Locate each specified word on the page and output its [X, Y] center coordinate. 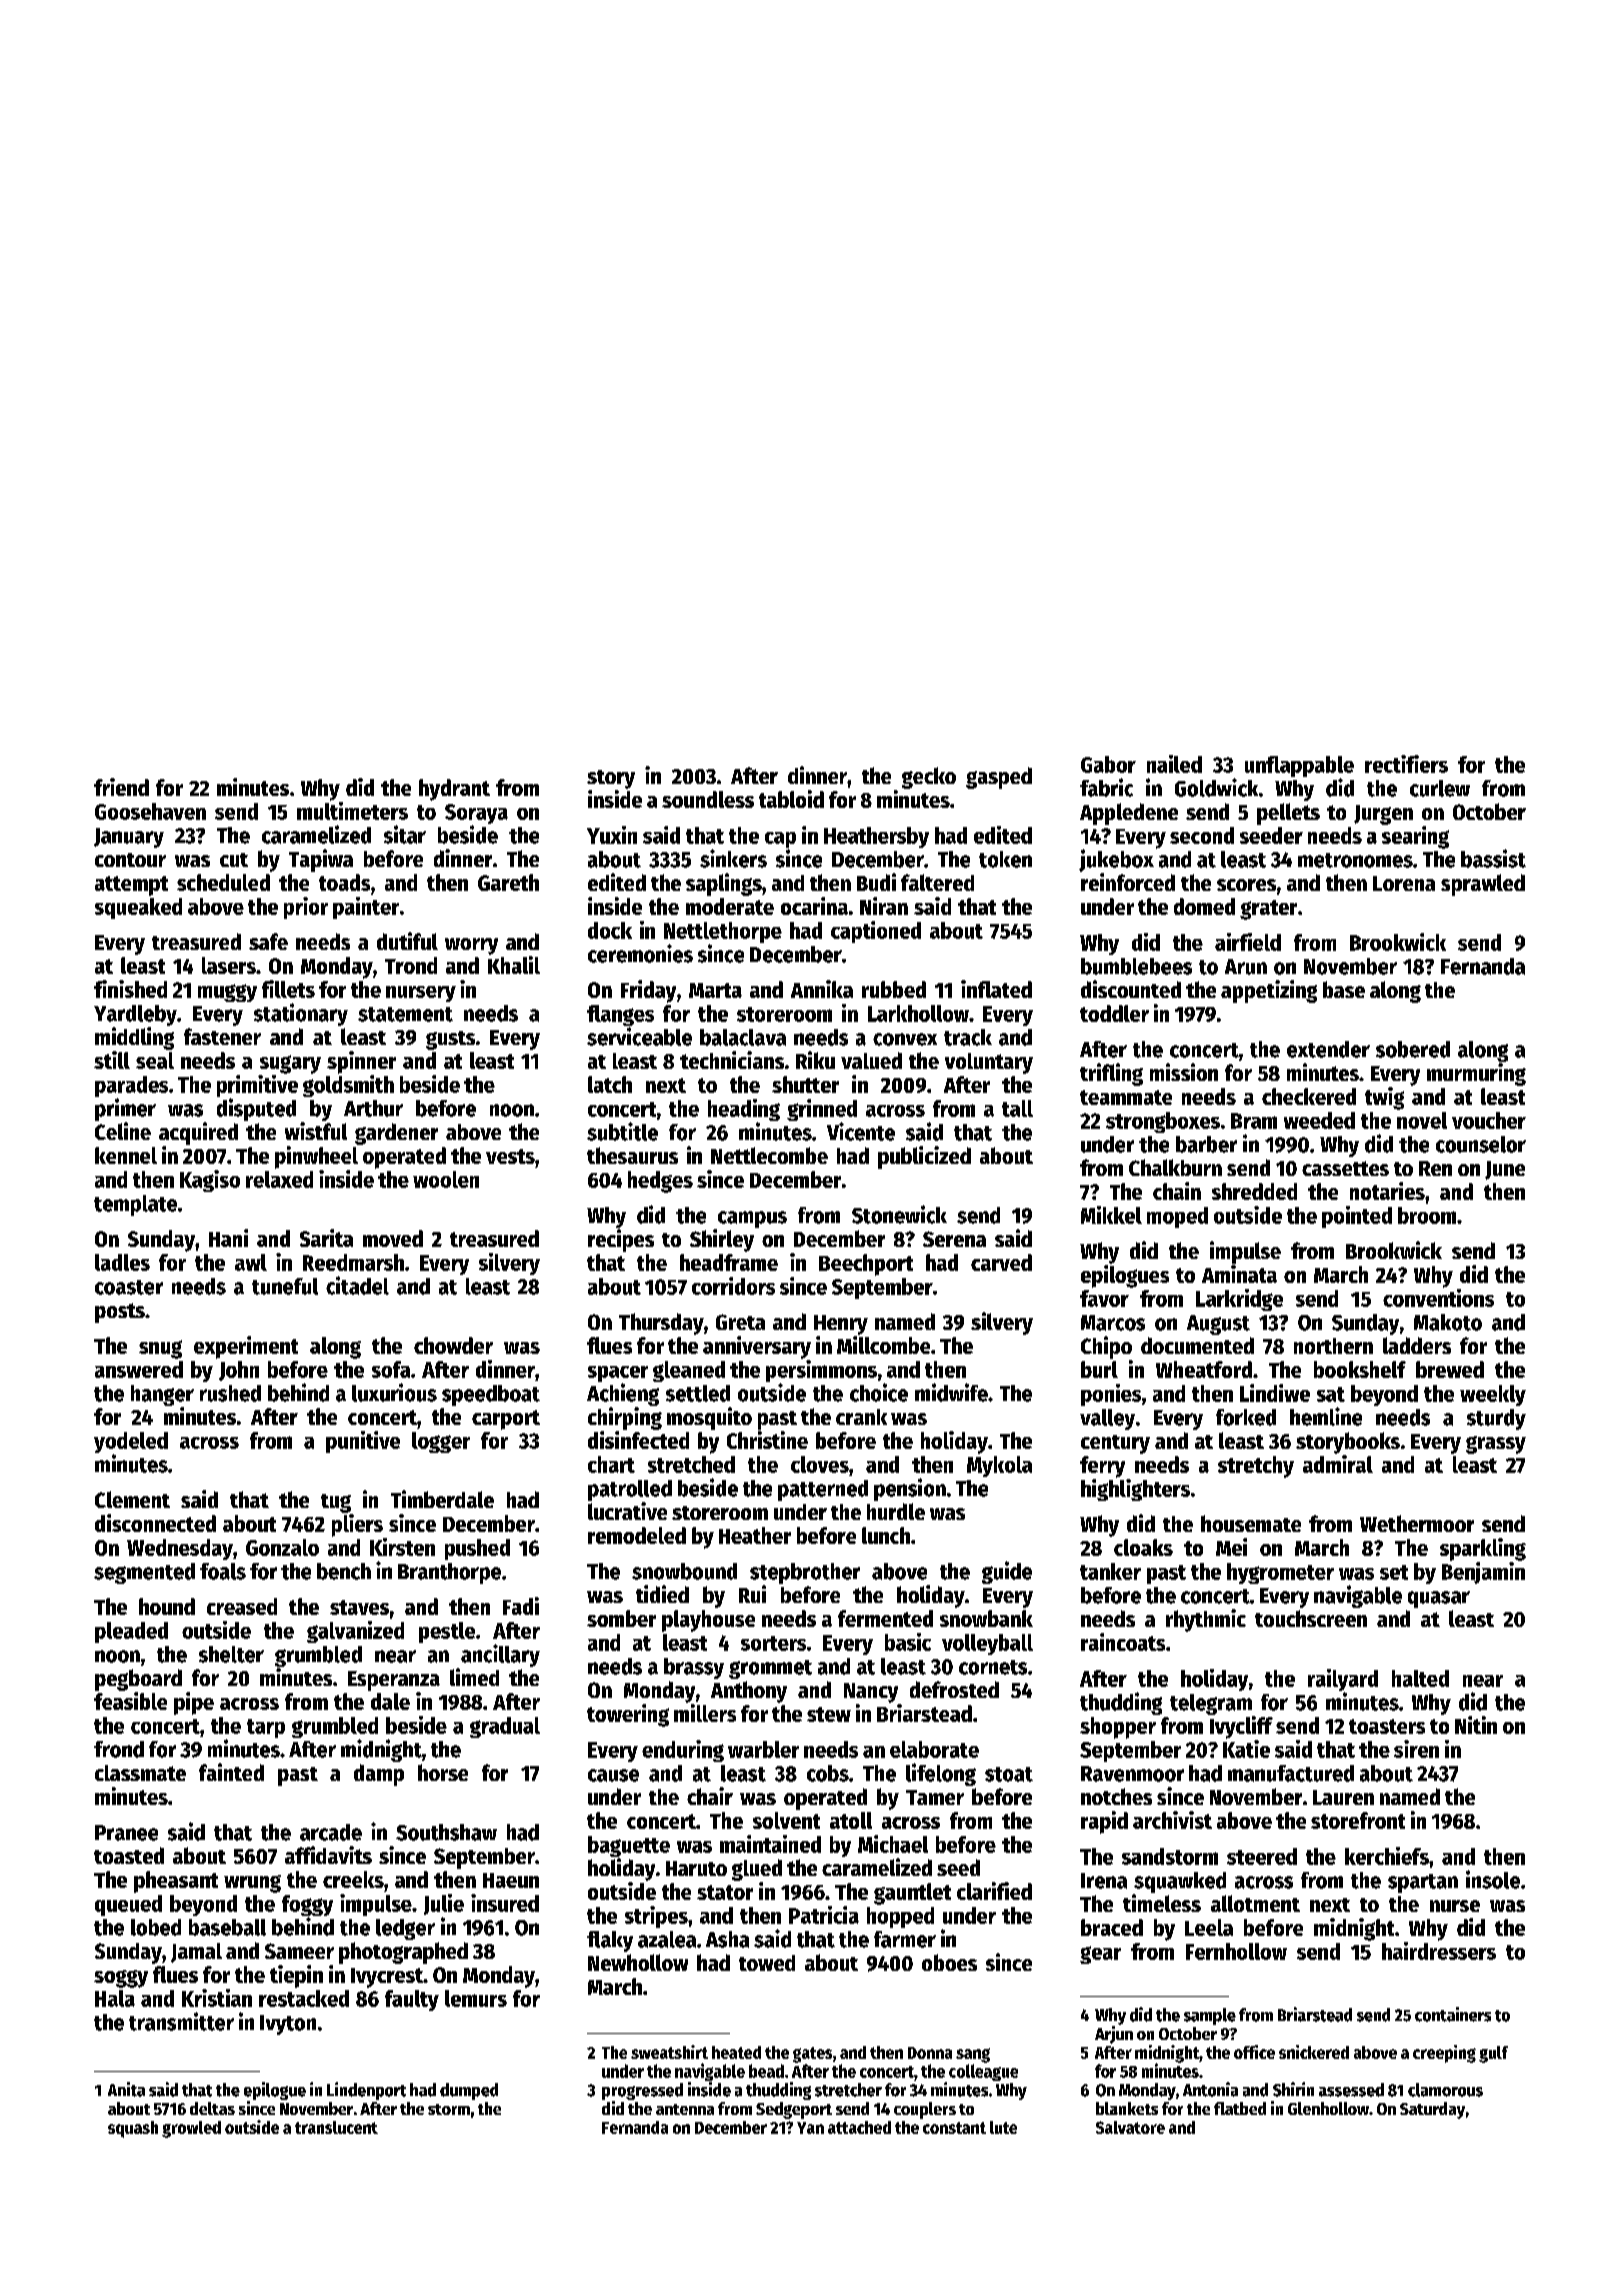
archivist [1172, 1820]
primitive [257, 1086]
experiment [246, 1347]
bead [766, 2071]
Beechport [866, 1265]
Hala [115, 1998]
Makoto [1448, 1322]
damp [379, 1775]
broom [1427, 1215]
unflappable [1299, 766]
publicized [924, 1157]
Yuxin [612, 835]
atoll [851, 1820]
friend [121, 787]
